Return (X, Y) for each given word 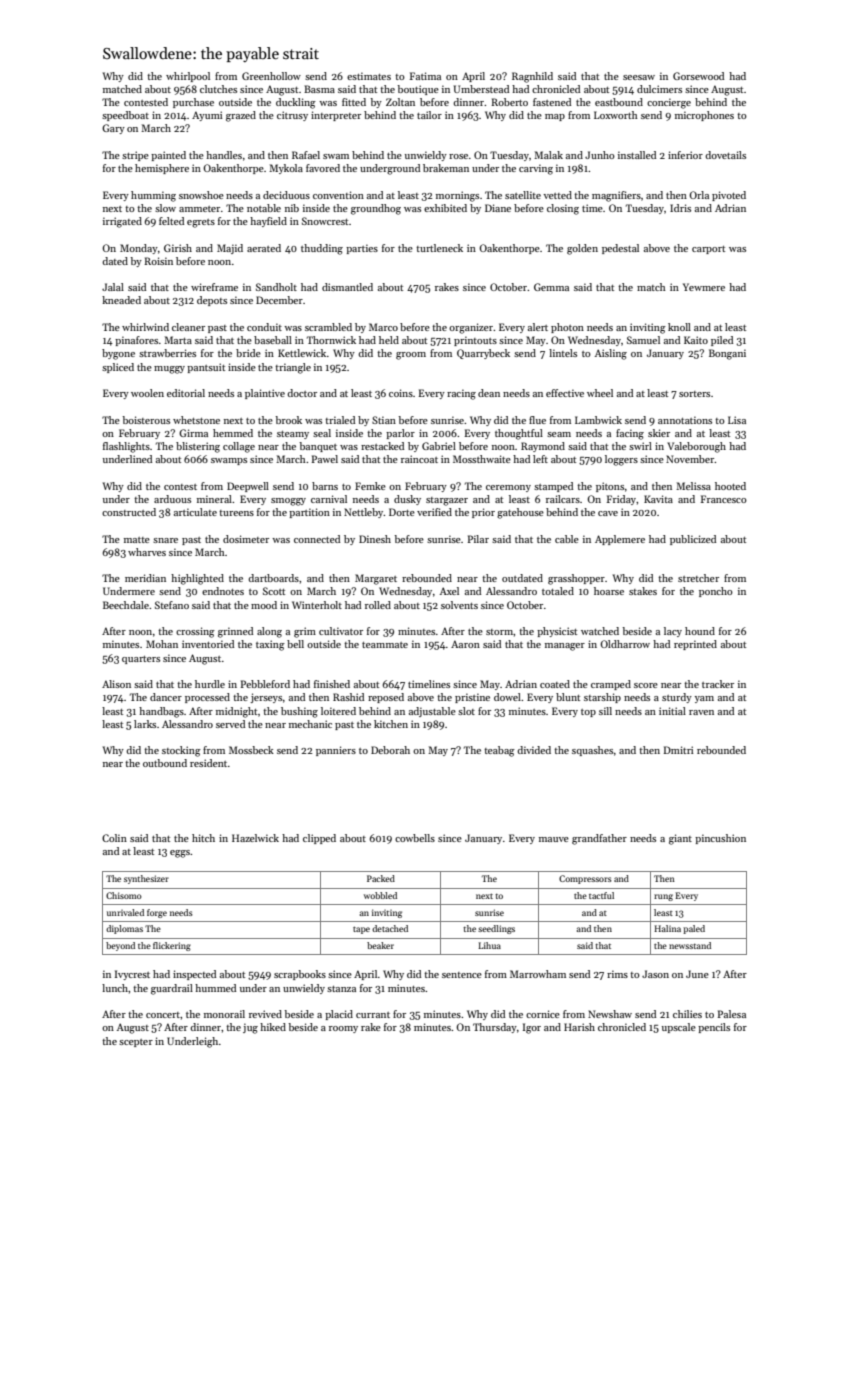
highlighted (197, 579)
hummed (215, 988)
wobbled (380, 895)
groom (411, 356)
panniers (336, 751)
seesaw (639, 77)
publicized (693, 540)
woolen (147, 393)
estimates (369, 76)
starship (602, 698)
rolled (378, 605)
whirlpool (188, 77)
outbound (165, 763)
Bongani (727, 354)
